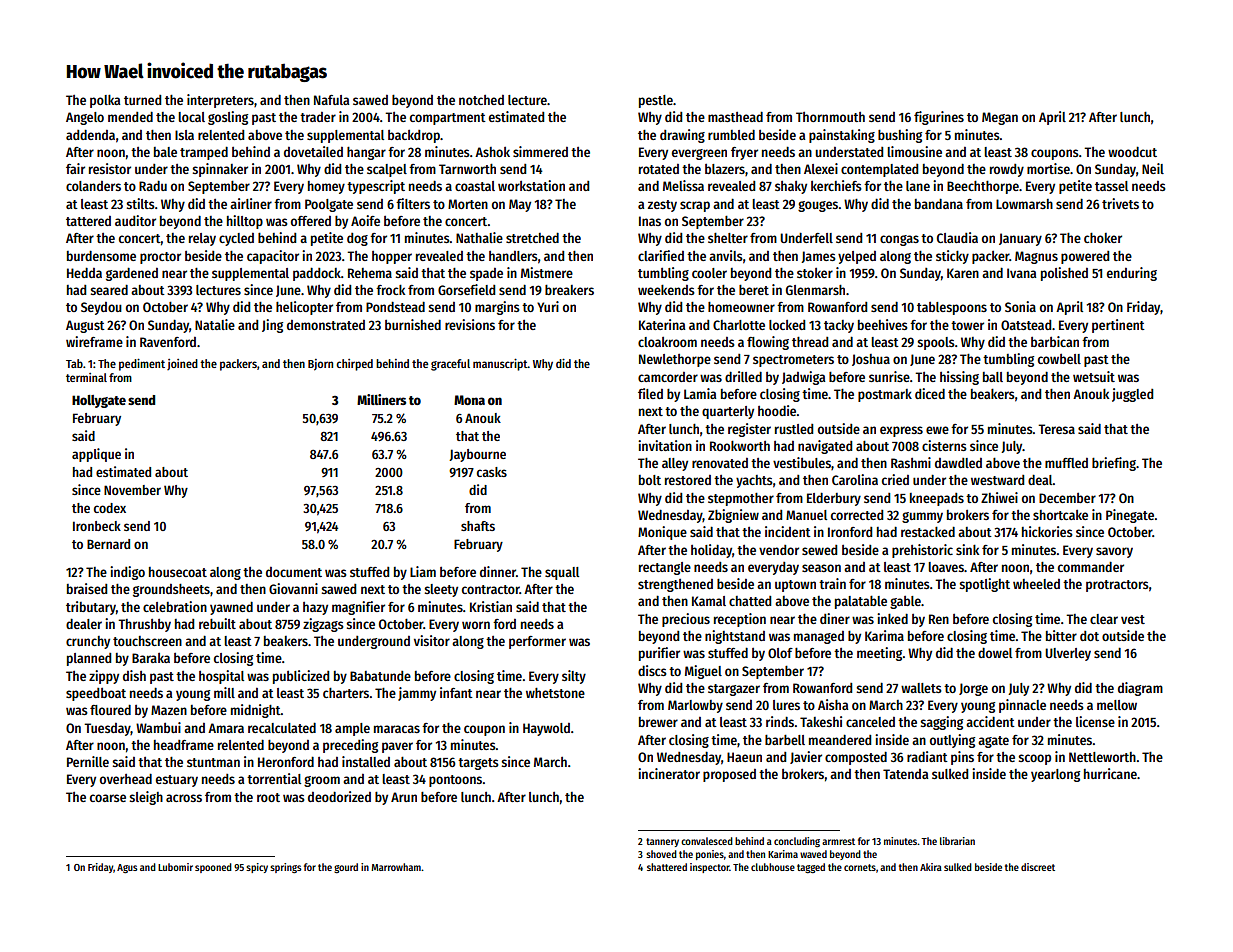 Image resolution: width=1233 pixels, height=952 pixels. Describe the element at coordinates (1000, 118) in the screenshot. I see `Megan` at that location.
